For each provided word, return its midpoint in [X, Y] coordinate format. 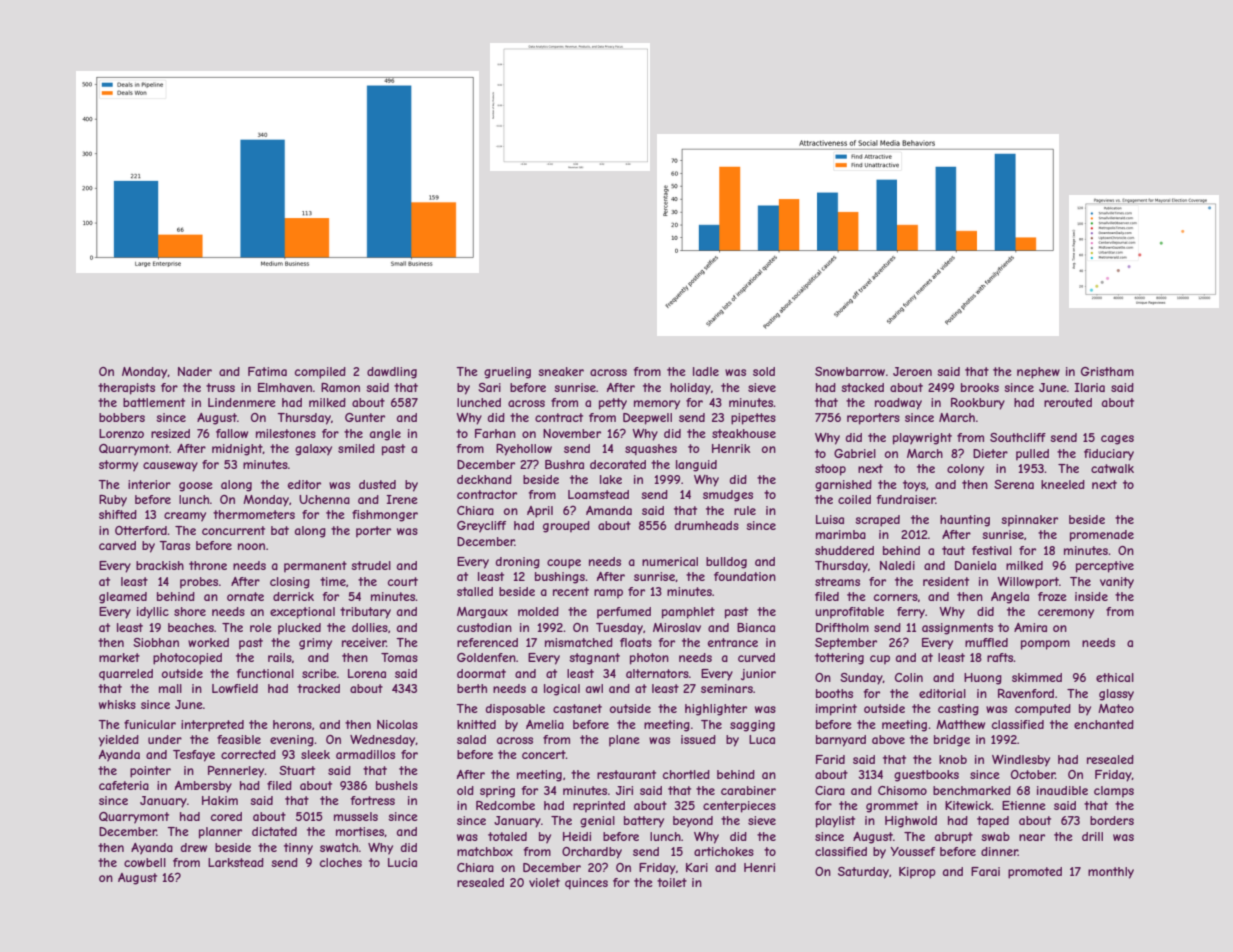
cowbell [145, 862]
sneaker [561, 371]
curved [756, 657]
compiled [320, 373]
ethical [1115, 677]
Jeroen [912, 371]
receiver [364, 642]
